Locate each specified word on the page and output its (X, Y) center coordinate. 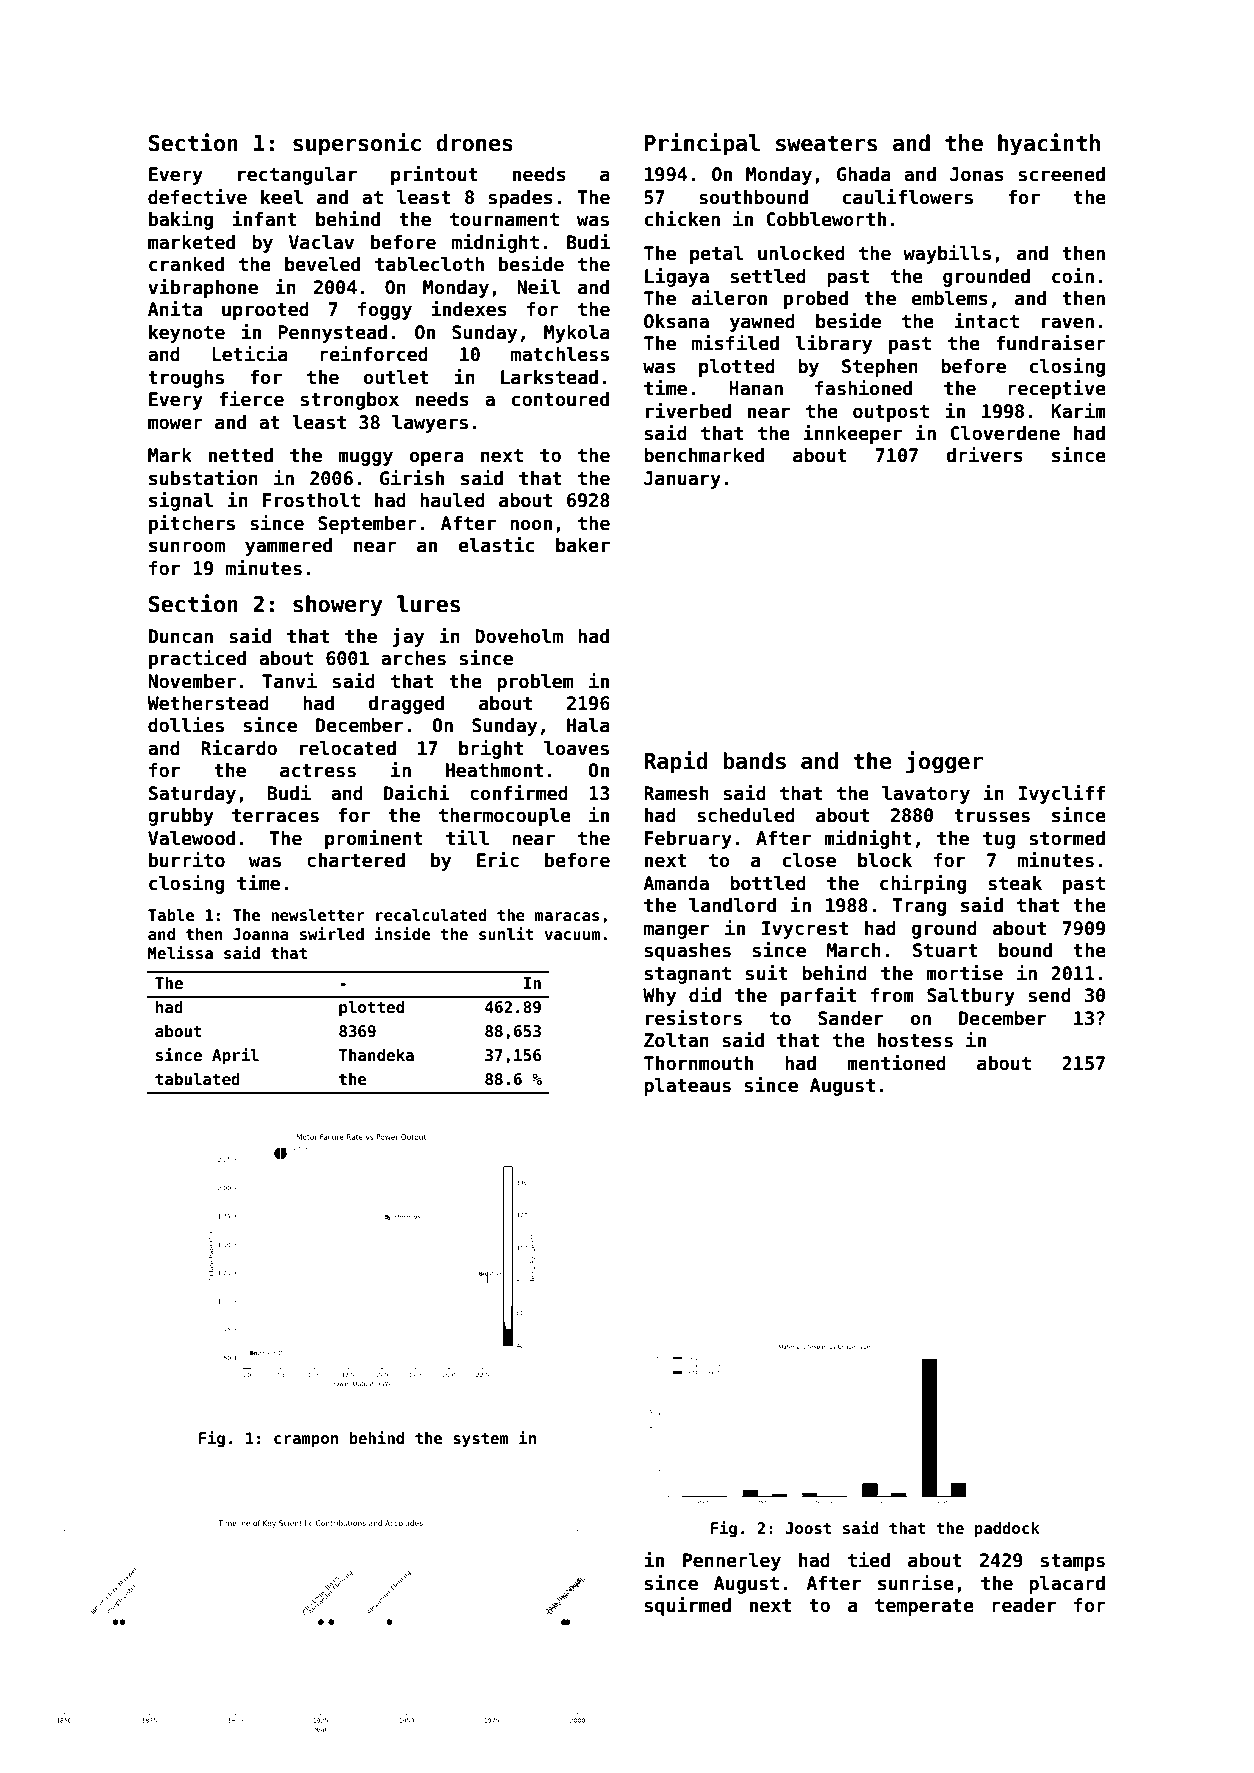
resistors (694, 1018)
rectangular (297, 176)
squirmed (688, 1606)
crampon (306, 1441)
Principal (702, 144)
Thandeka (376, 1055)
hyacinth (1049, 144)
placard (1067, 1585)
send (1050, 995)
